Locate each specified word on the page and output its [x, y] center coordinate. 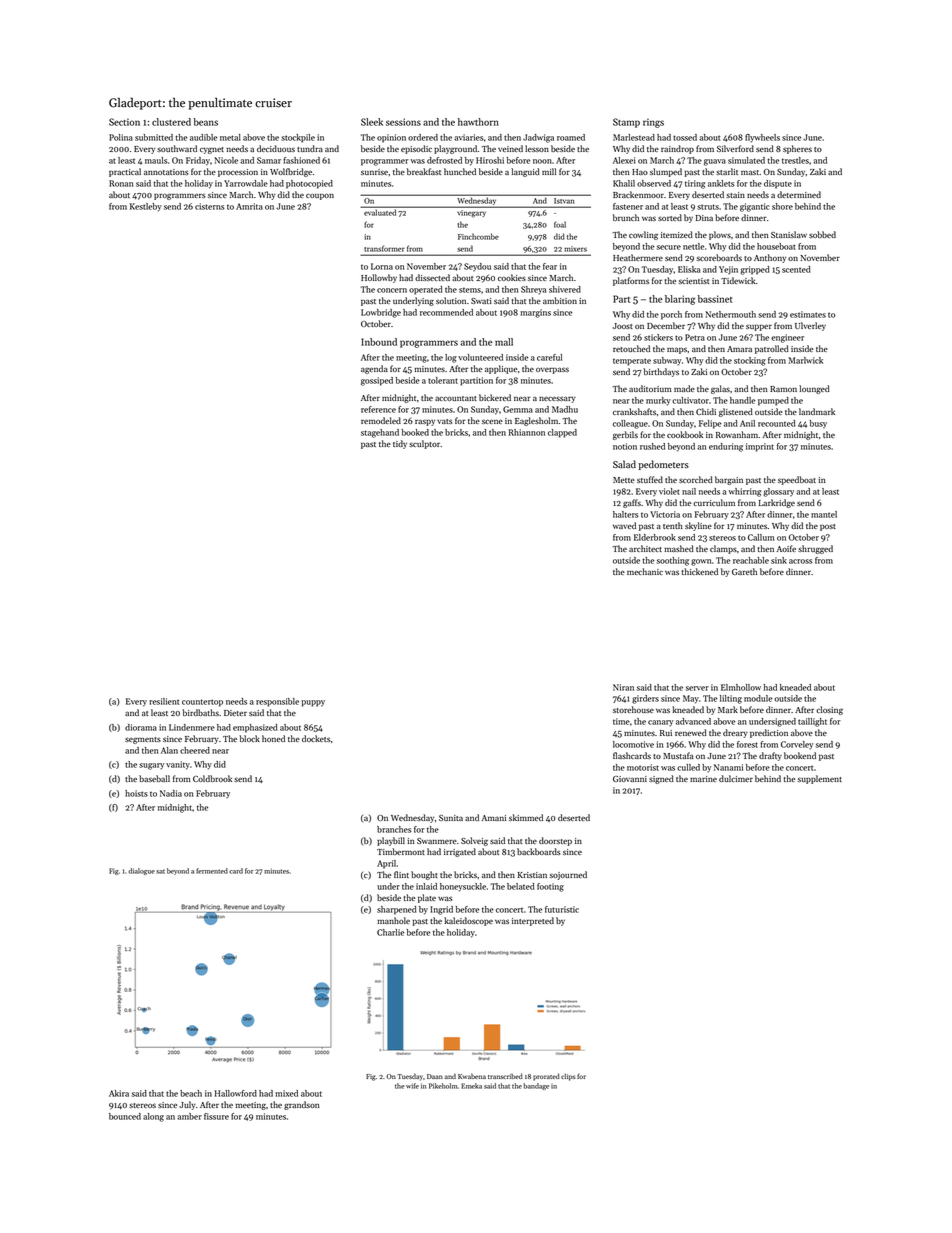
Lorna [382, 266]
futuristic [562, 909]
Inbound [379, 342]
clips [568, 1077]
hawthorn [478, 122]
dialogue [141, 871]
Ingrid [441, 910]
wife [412, 1086]
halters [626, 514]
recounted [776, 423]
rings [653, 123]
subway [667, 361]
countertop [202, 703]
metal [230, 137]
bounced [125, 1116]
